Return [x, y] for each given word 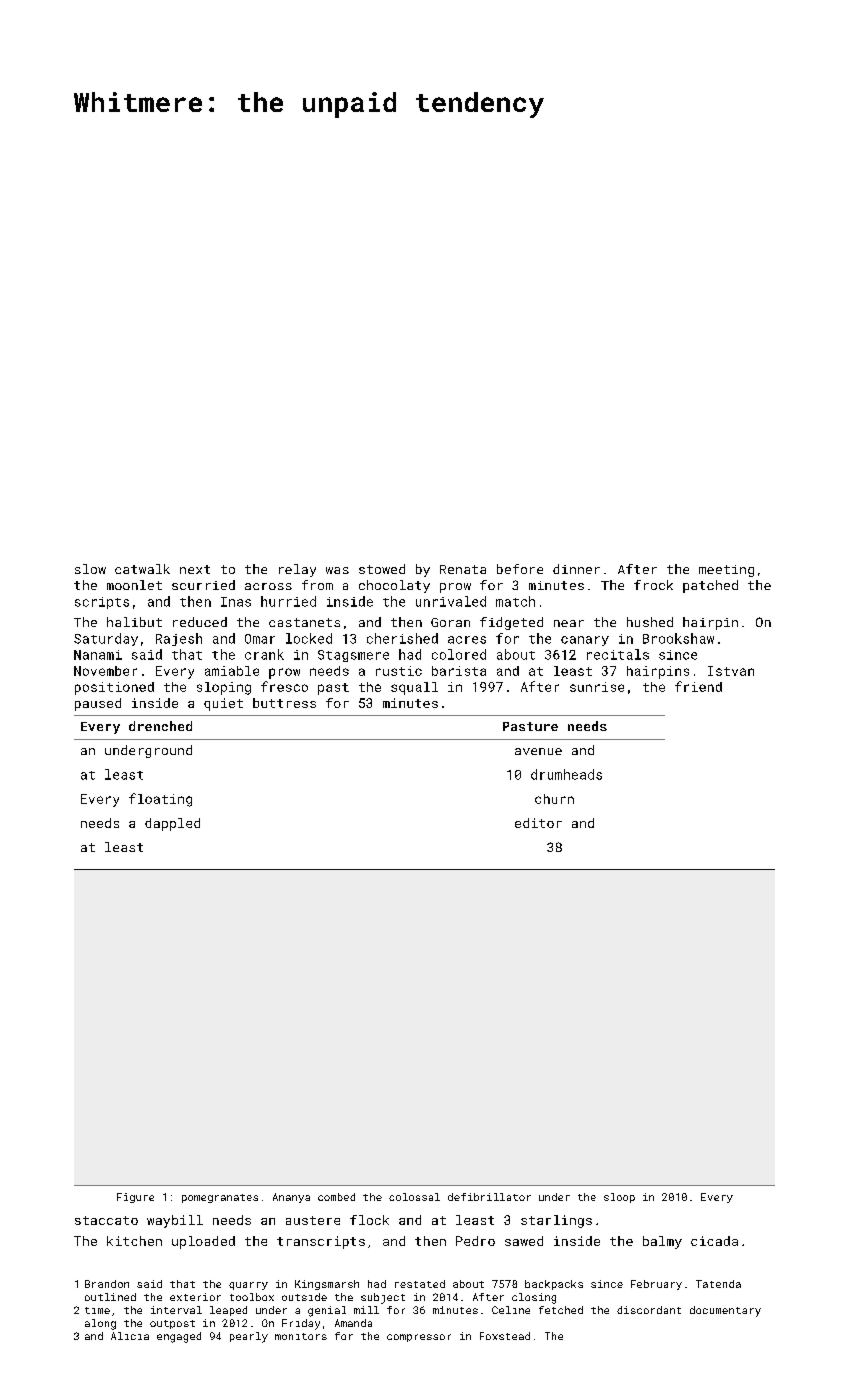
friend [698, 686]
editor [538, 823]
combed [336, 1197]
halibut [134, 622]
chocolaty [394, 586]
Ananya [291, 1198]
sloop [619, 1198]
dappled [172, 824]
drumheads [566, 774]
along [100, 1324]
